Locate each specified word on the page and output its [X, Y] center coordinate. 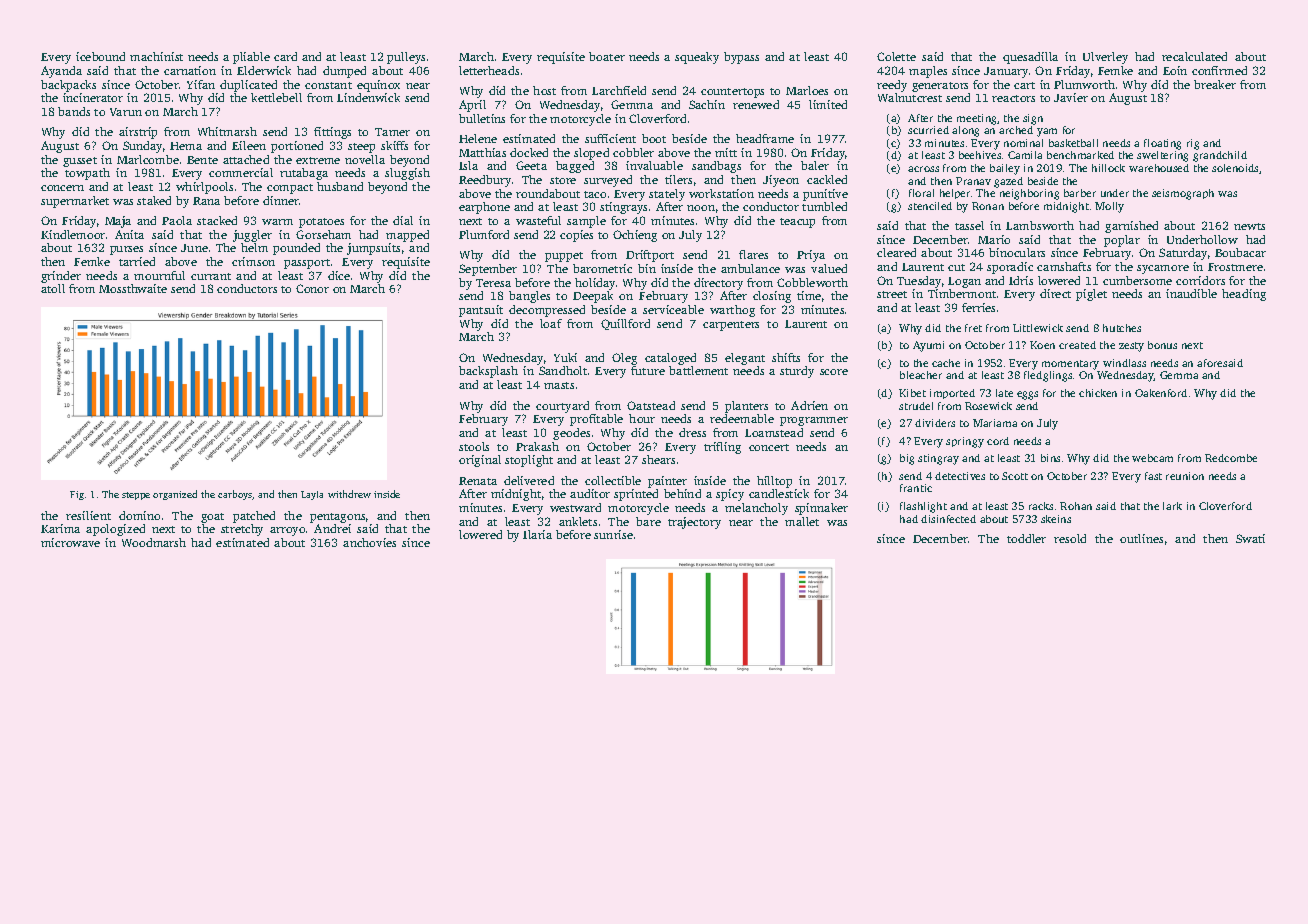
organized [175, 495]
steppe [136, 496]
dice [339, 275]
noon [701, 208]
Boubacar [1240, 252]
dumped [344, 72]
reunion [1185, 476]
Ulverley [1105, 58]
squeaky [697, 58]
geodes [571, 434]
